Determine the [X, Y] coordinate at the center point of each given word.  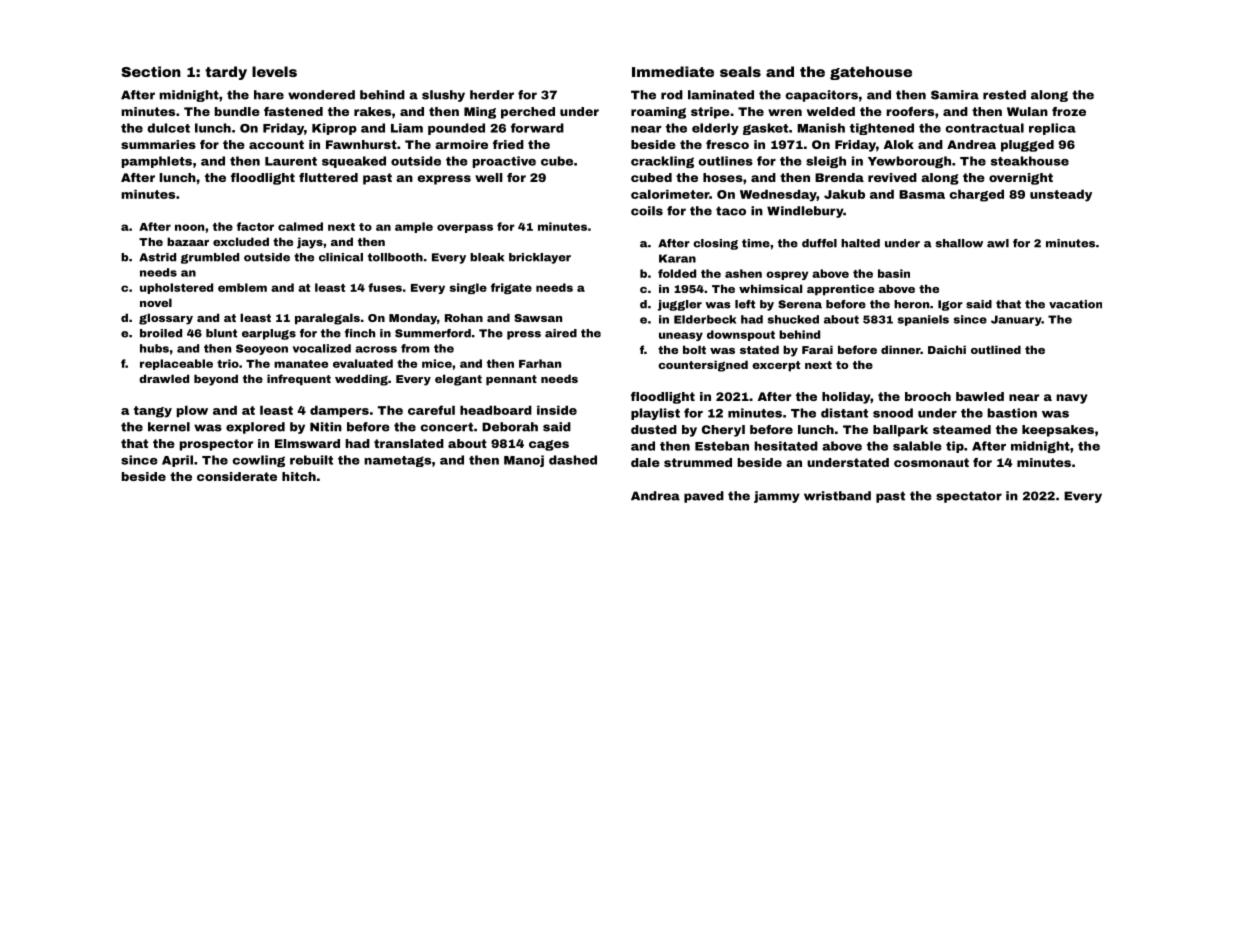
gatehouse [871, 73]
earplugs [269, 334]
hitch [299, 476]
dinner [900, 349]
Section [151, 71]
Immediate [673, 71]
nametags [397, 461]
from [415, 348]
